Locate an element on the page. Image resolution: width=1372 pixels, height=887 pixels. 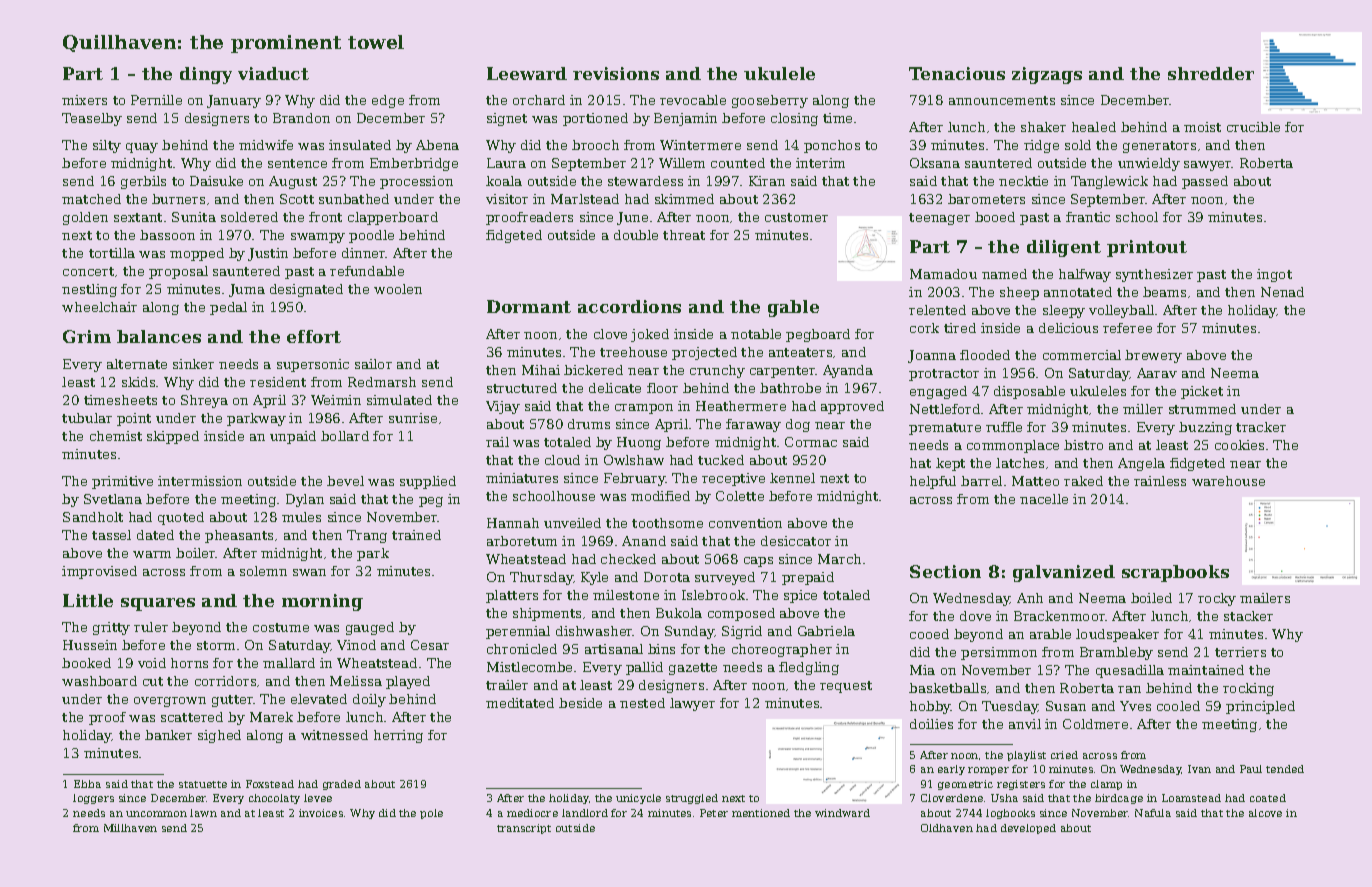
shredder is located at coordinates (1211, 73).
